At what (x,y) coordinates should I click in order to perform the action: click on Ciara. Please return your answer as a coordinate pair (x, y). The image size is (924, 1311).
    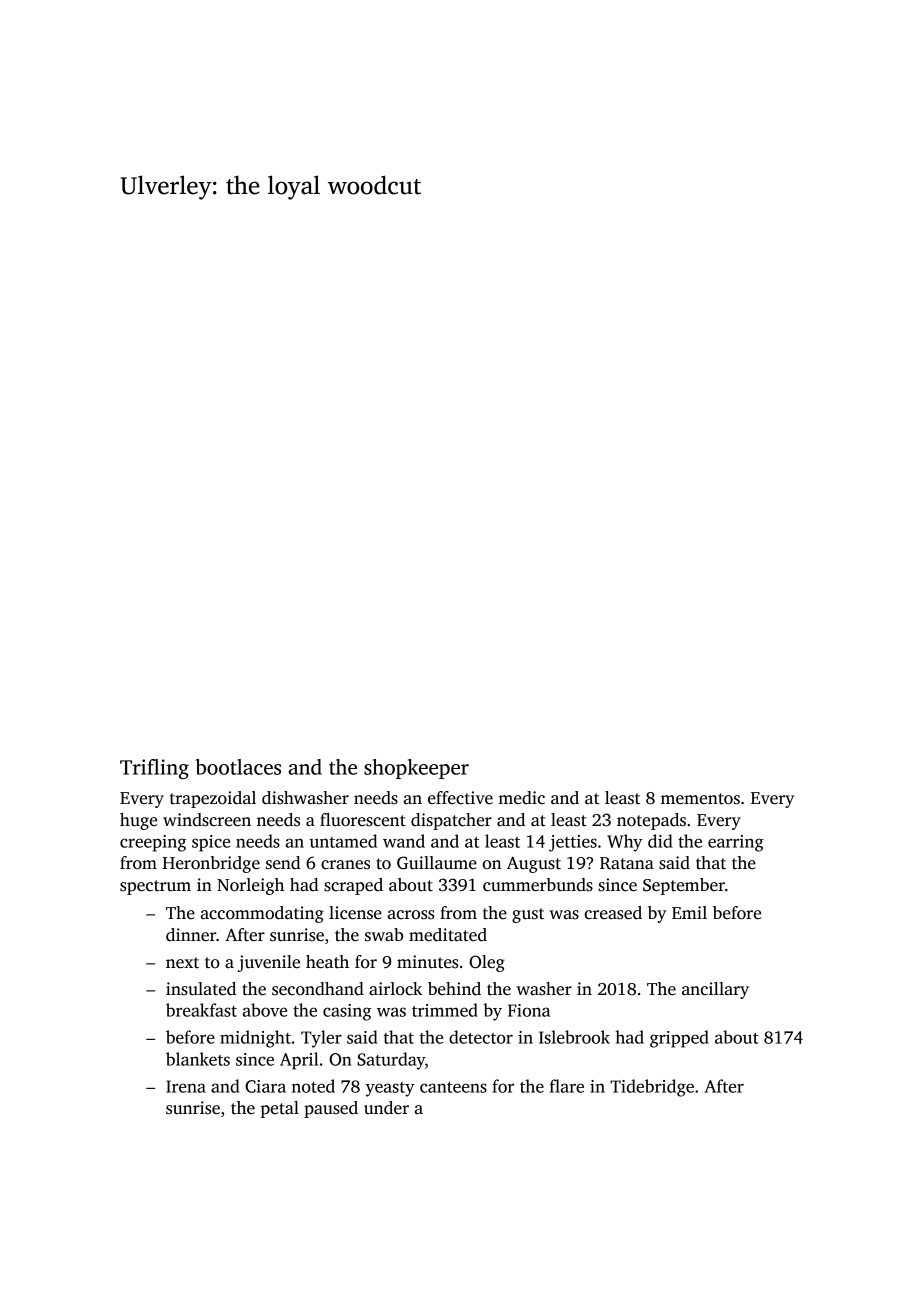
    Looking at the image, I should click on (265, 1086).
